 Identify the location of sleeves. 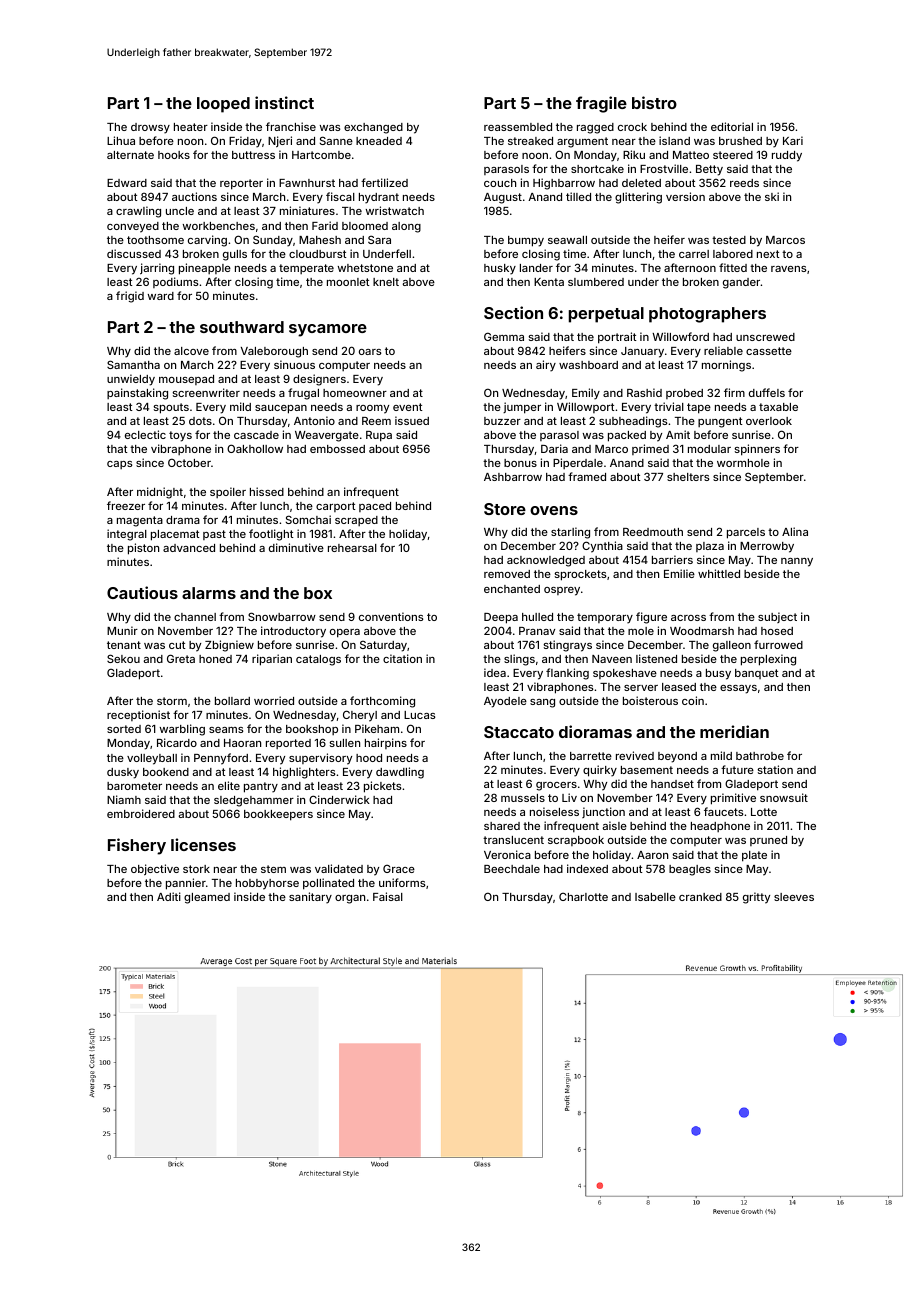
(794, 897).
